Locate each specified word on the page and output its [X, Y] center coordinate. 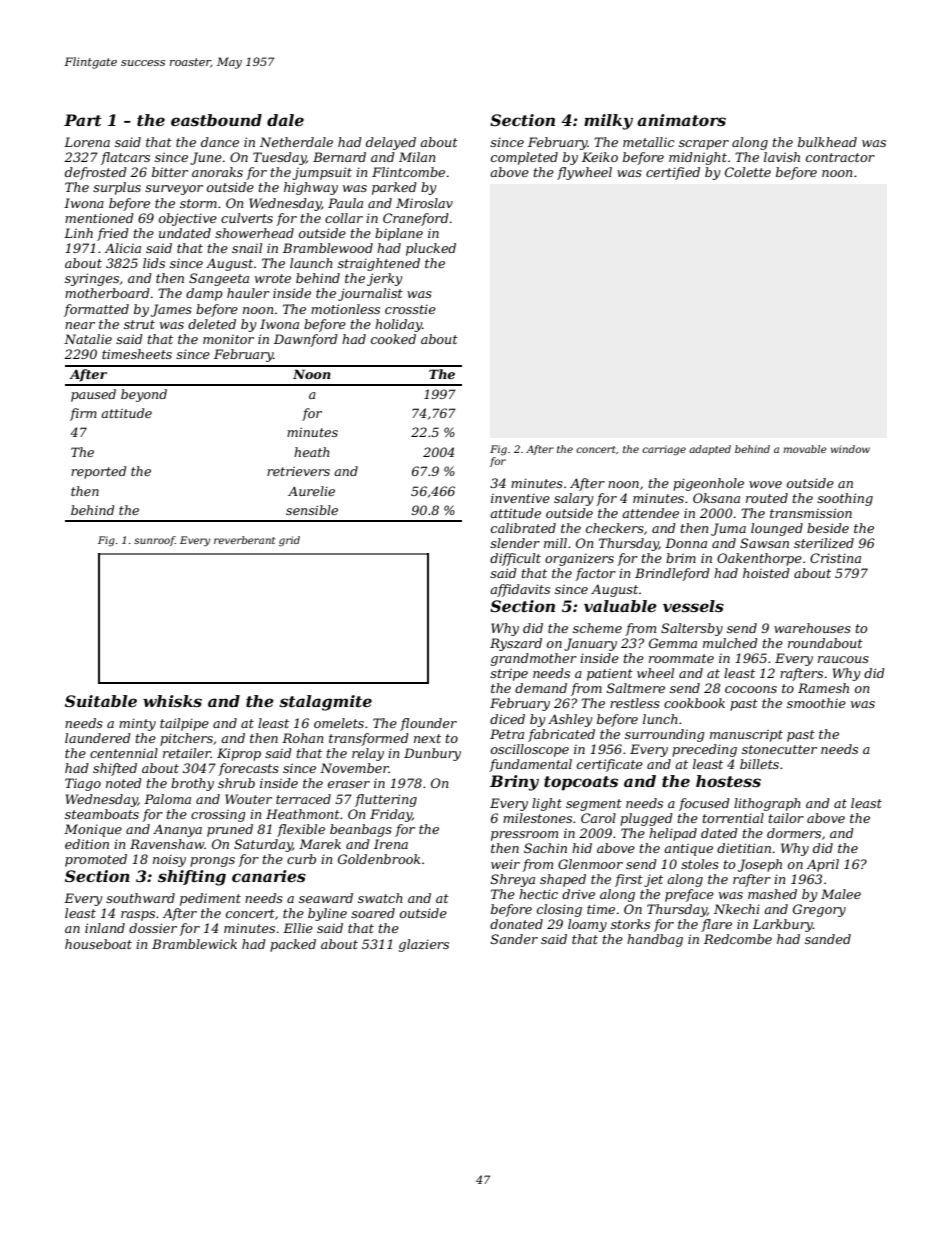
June [206, 158]
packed [293, 945]
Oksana [716, 498]
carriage [664, 450]
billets [759, 764]
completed [524, 158]
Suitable [101, 701]
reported [98, 472]
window [850, 449]
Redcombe [738, 939]
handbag [655, 940]
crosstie [410, 309]
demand [541, 688]
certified [673, 173]
